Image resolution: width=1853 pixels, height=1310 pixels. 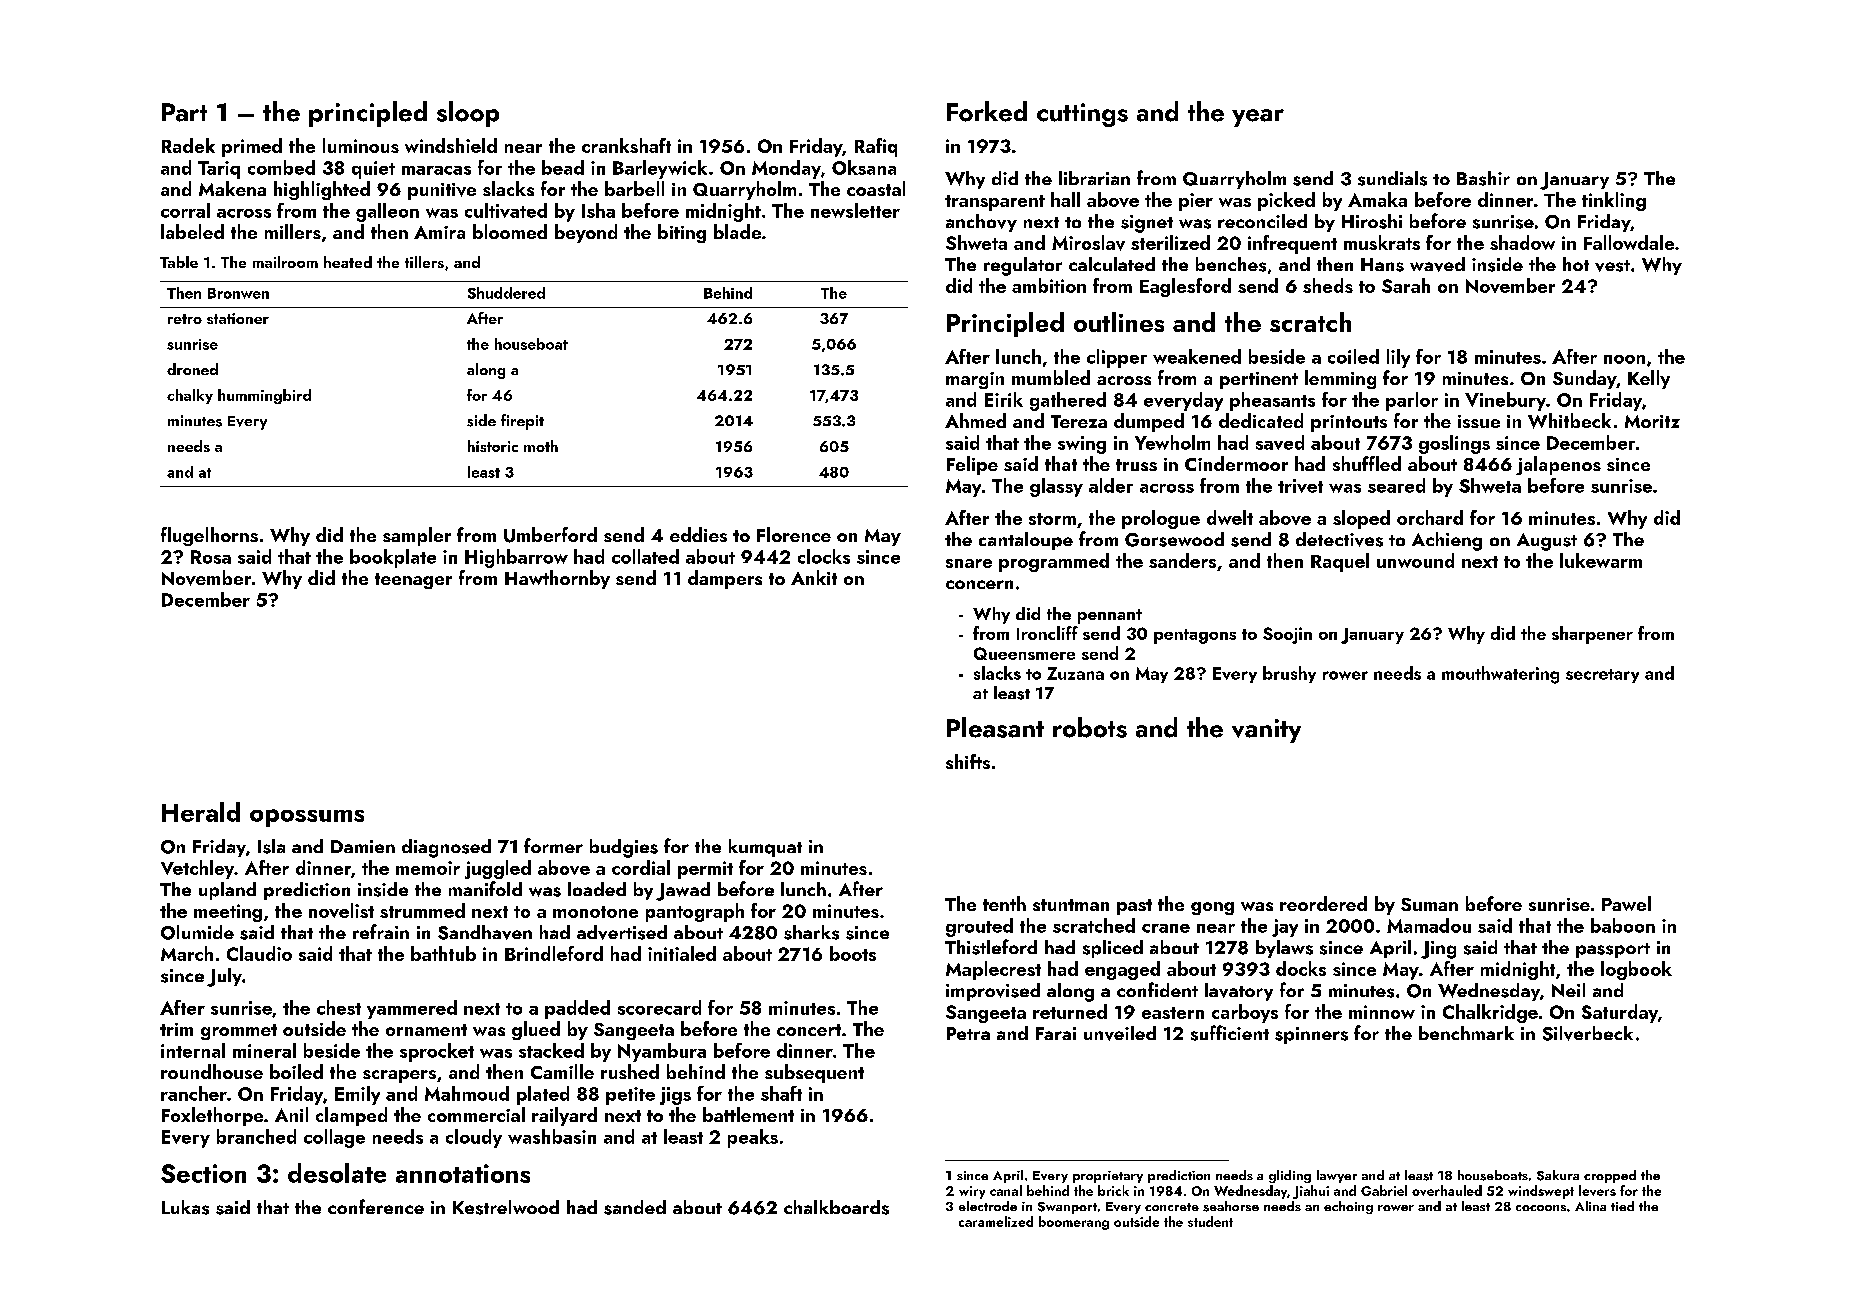 What do you see at coordinates (1289, 674) in the screenshot?
I see `brushy` at bounding box center [1289, 674].
